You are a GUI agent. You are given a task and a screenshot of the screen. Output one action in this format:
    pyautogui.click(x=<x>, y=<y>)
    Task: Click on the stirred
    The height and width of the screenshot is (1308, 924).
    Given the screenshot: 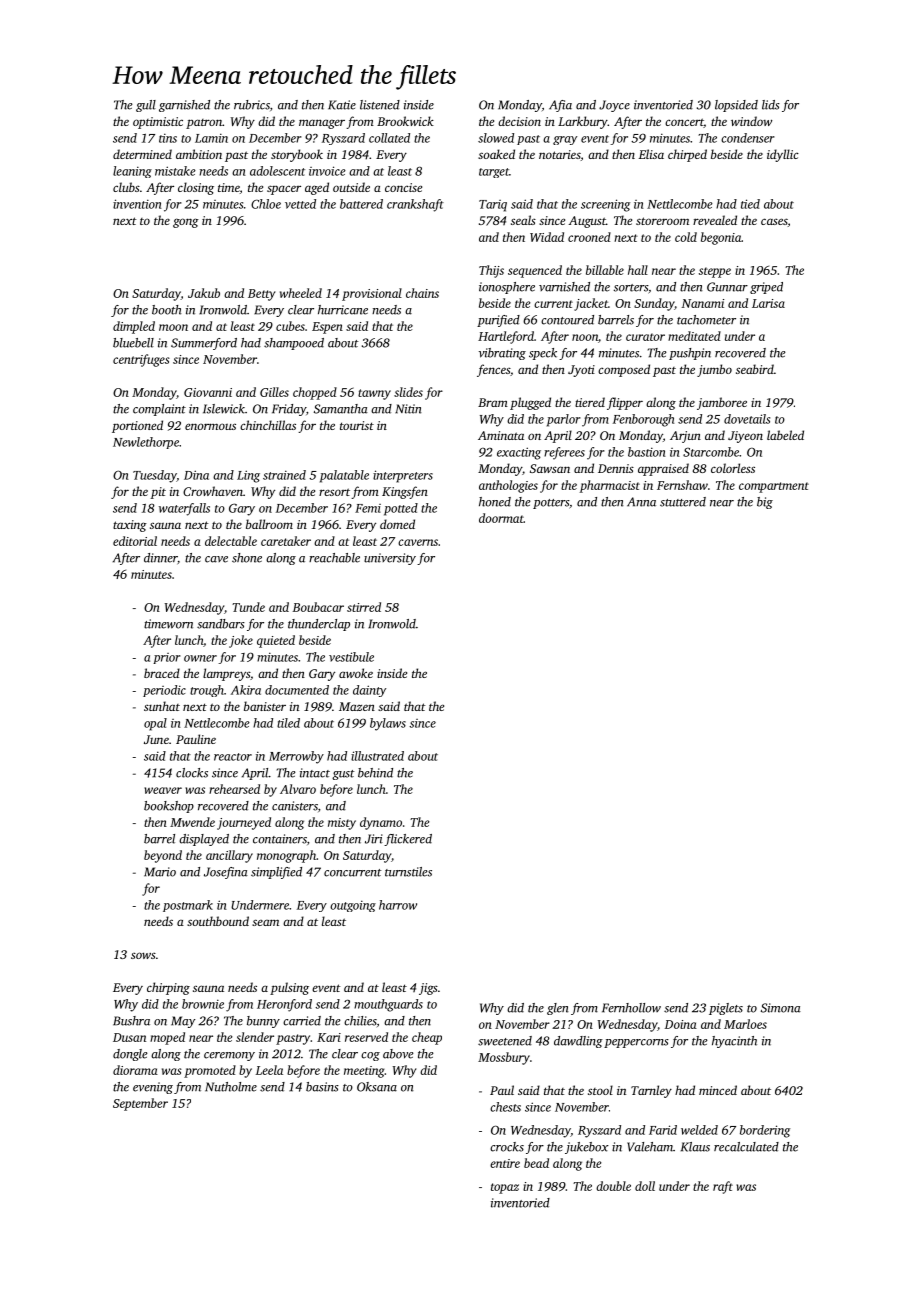 What is the action you would take?
    pyautogui.click(x=364, y=607)
